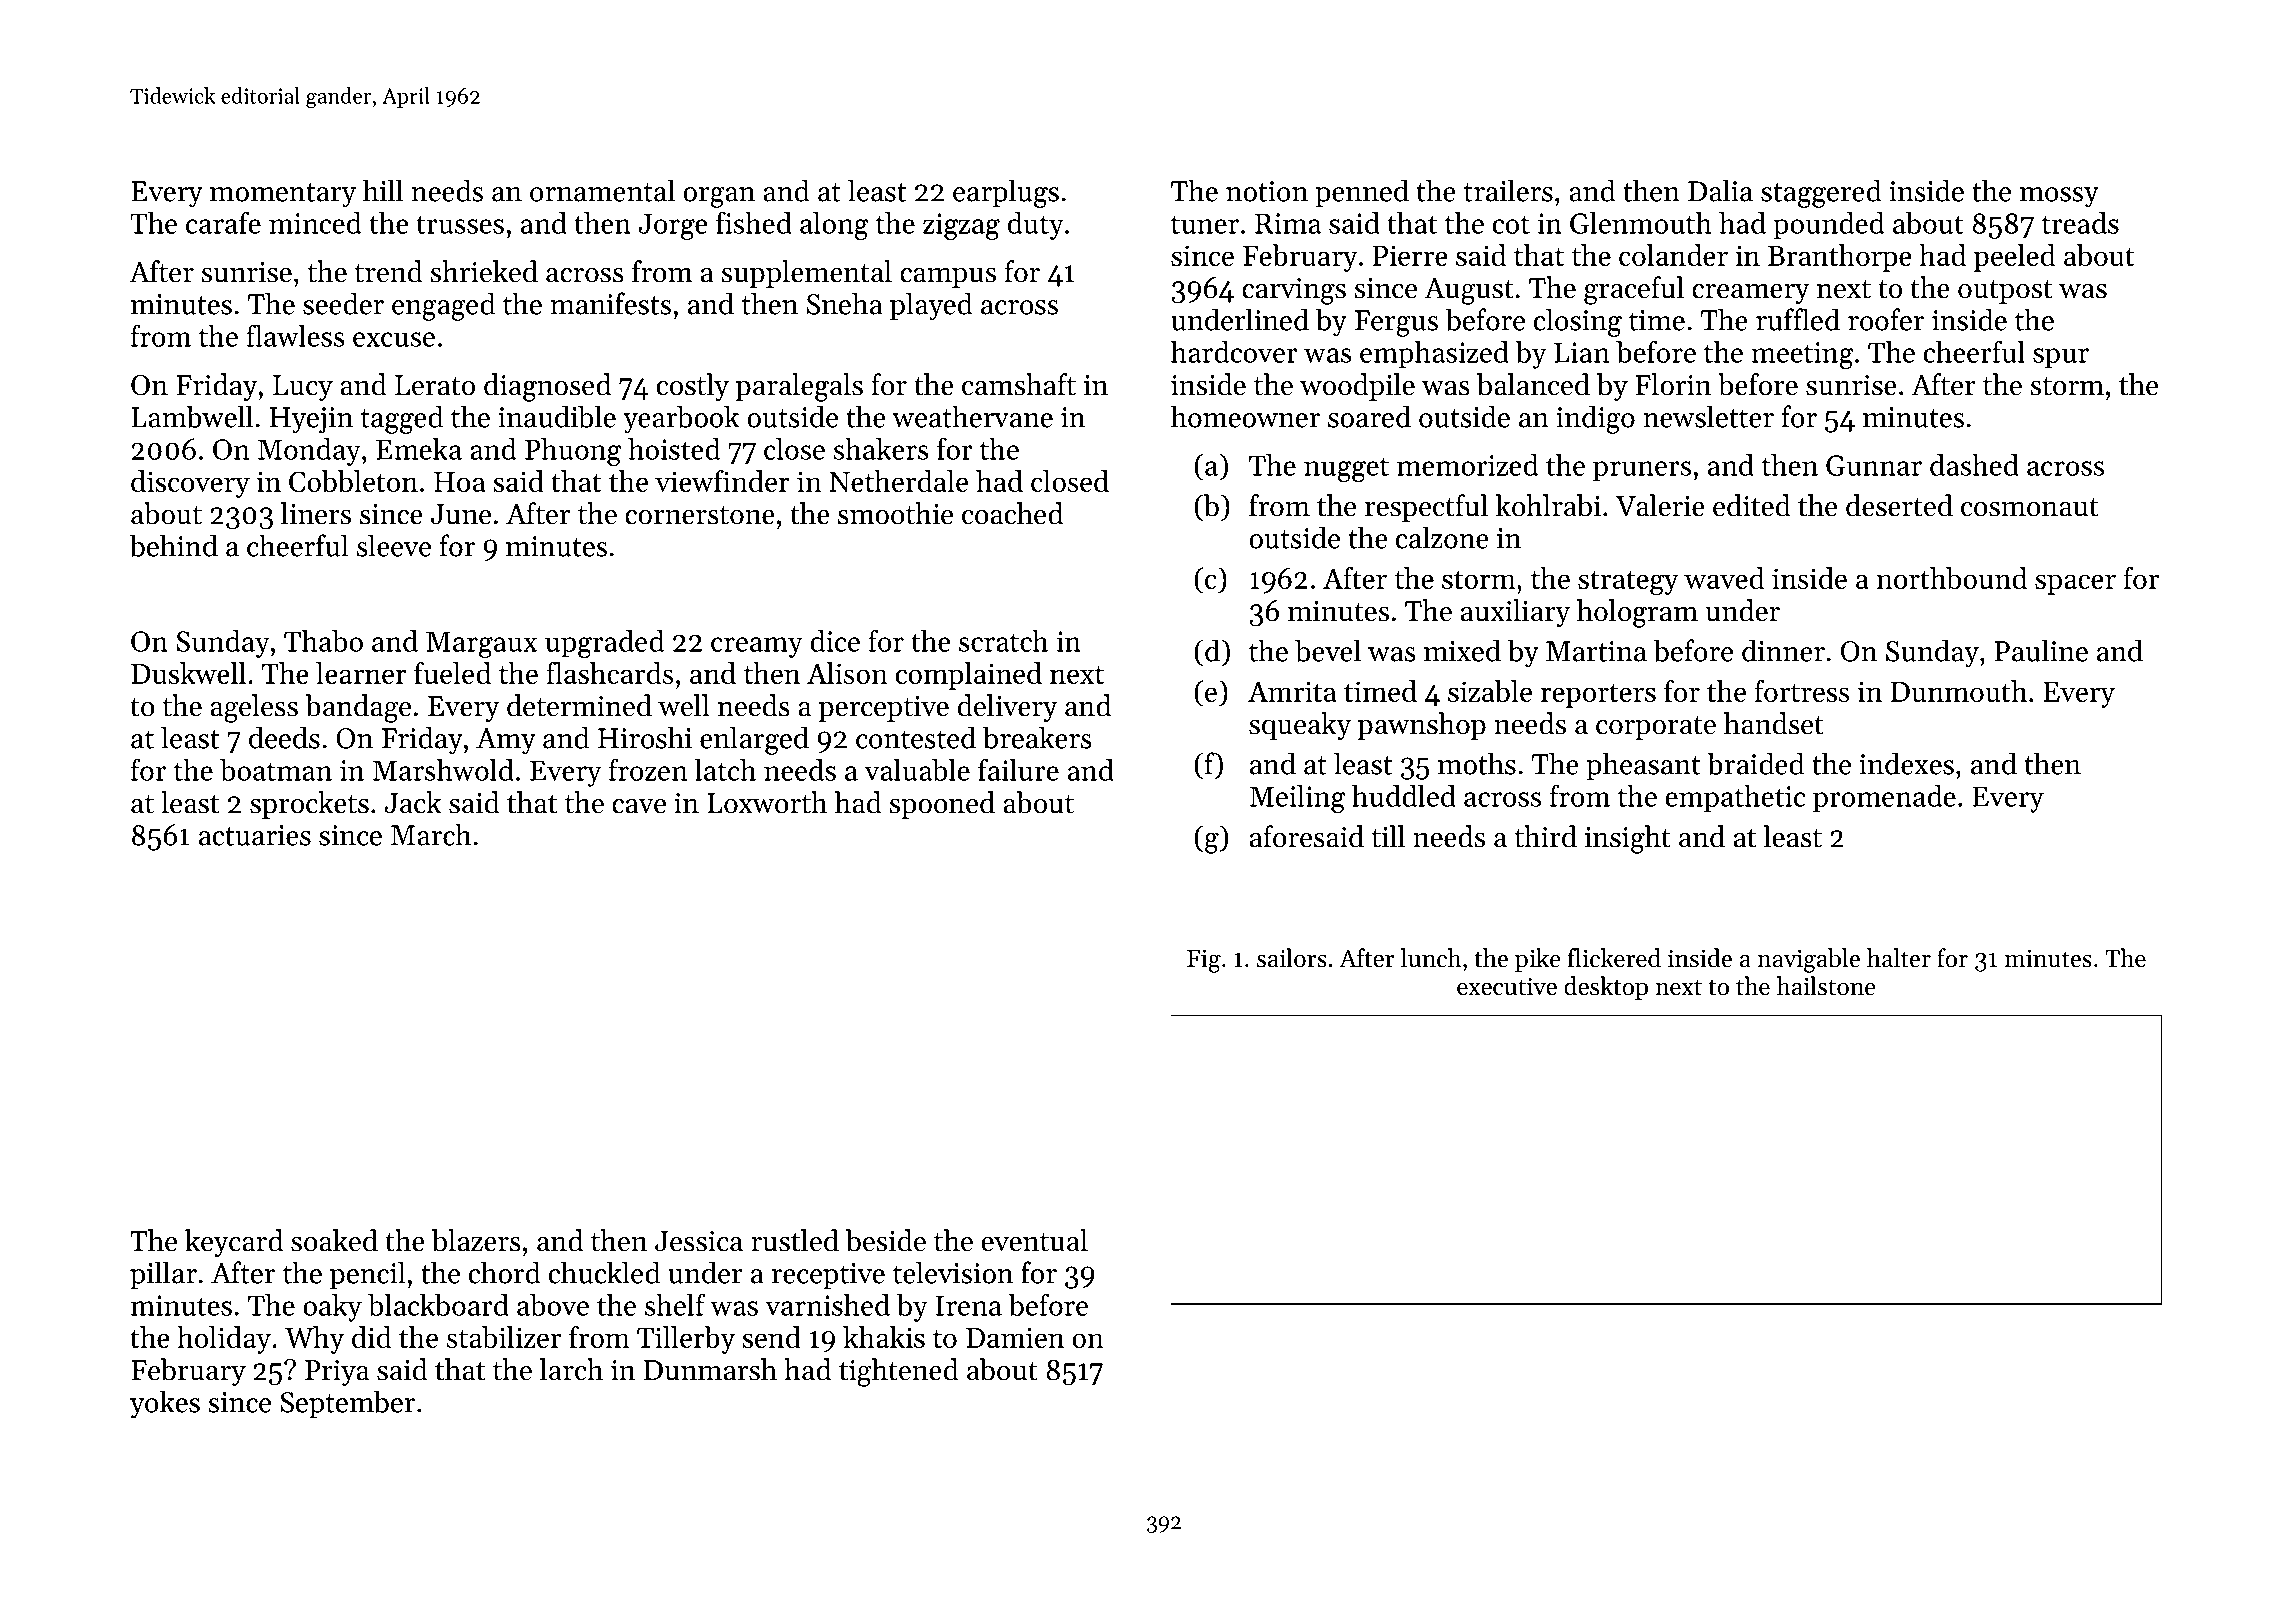 This image has width=2292, height=1620. What do you see at coordinates (347, 1404) in the image?
I see `September` at bounding box center [347, 1404].
